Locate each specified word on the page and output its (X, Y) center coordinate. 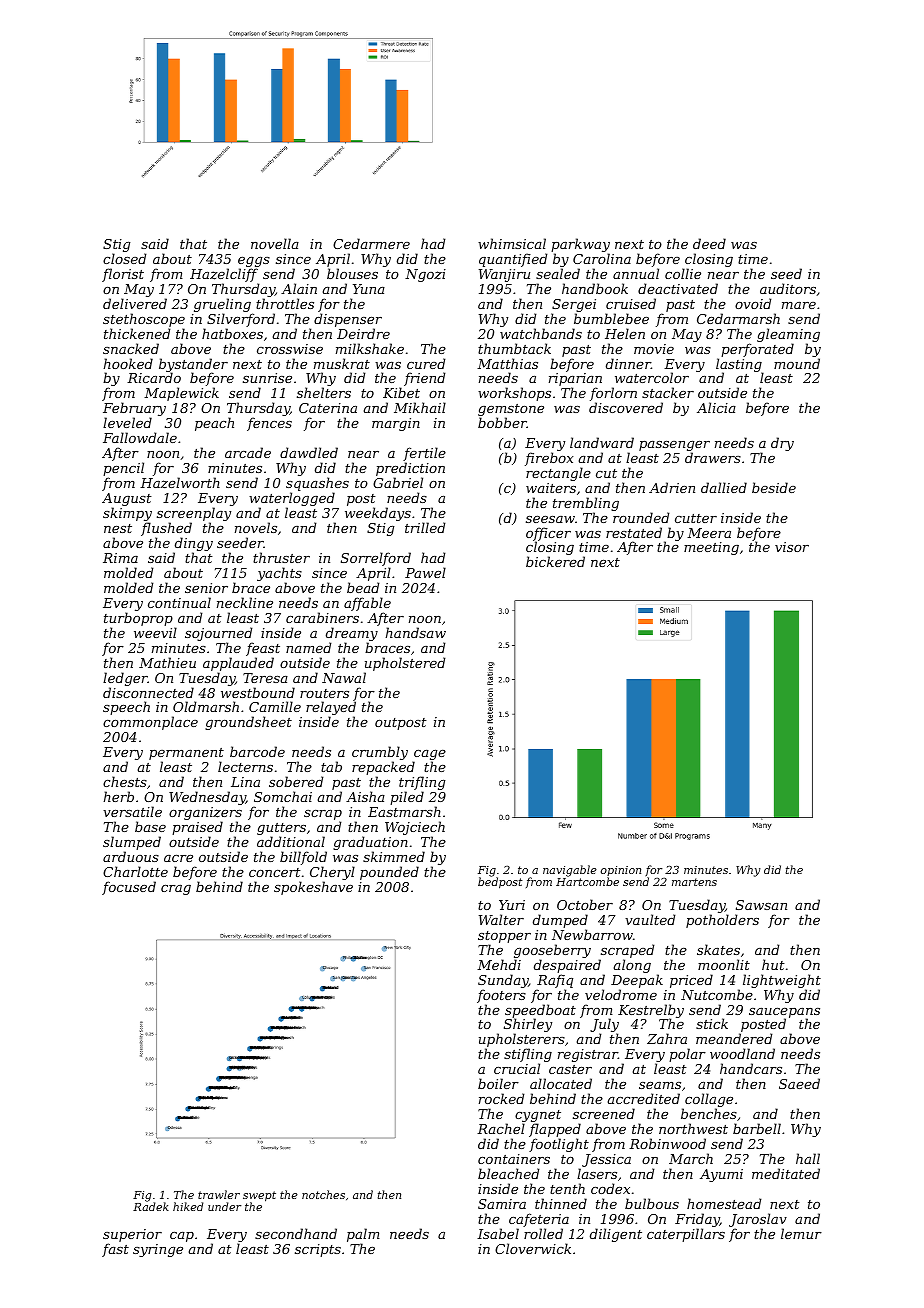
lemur (801, 1233)
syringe (158, 1250)
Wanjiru (504, 275)
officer (548, 534)
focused (129, 888)
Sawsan (761, 905)
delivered (135, 303)
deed (709, 243)
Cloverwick (533, 1248)
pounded (389, 873)
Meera (709, 533)
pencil (123, 469)
